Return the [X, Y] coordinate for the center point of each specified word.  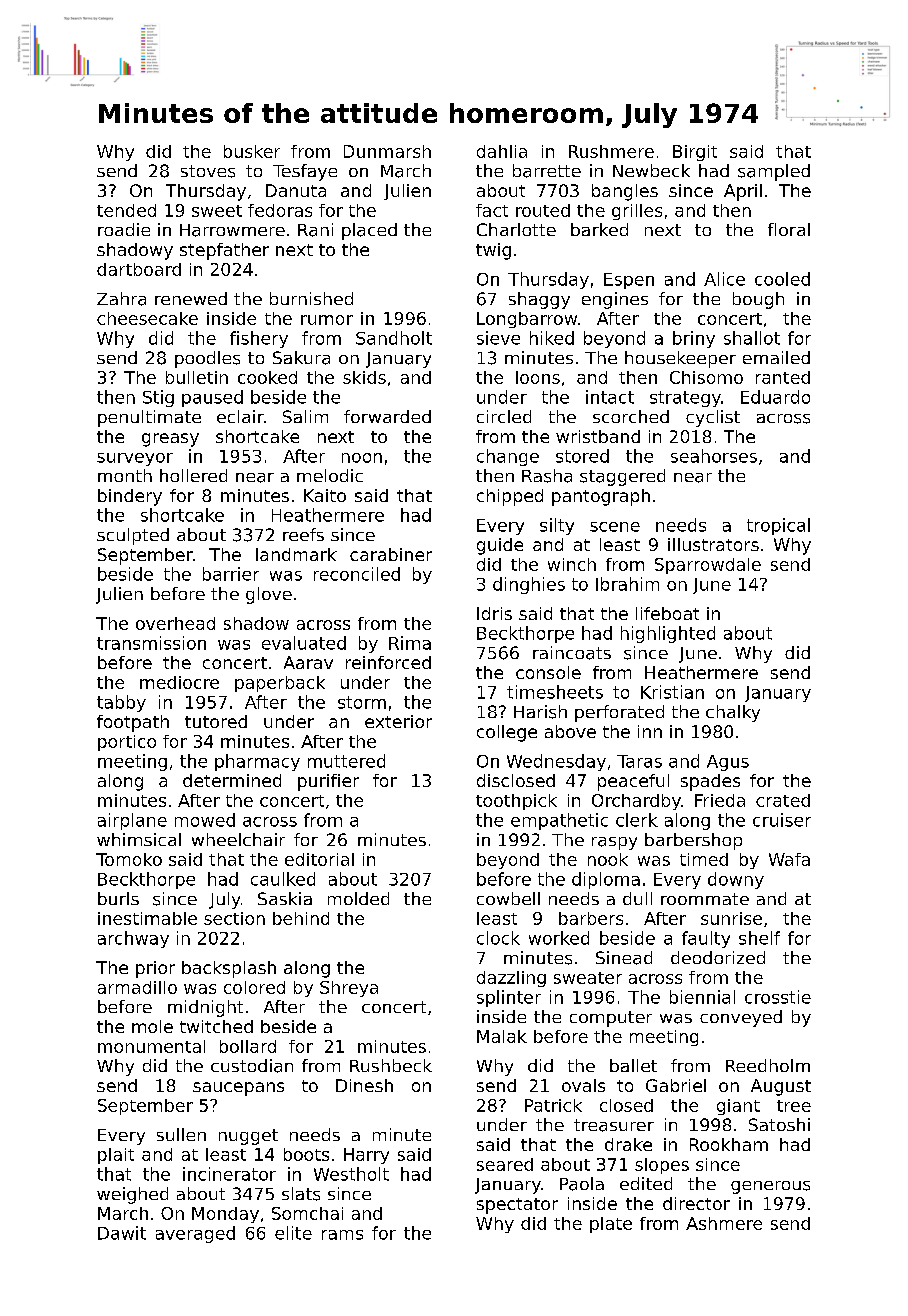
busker [252, 151]
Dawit [122, 1233]
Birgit [695, 153]
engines [615, 300]
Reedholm [768, 1065]
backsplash [229, 969]
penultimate [149, 418]
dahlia [502, 151]
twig [493, 251]
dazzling [511, 979]
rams [342, 1235]
